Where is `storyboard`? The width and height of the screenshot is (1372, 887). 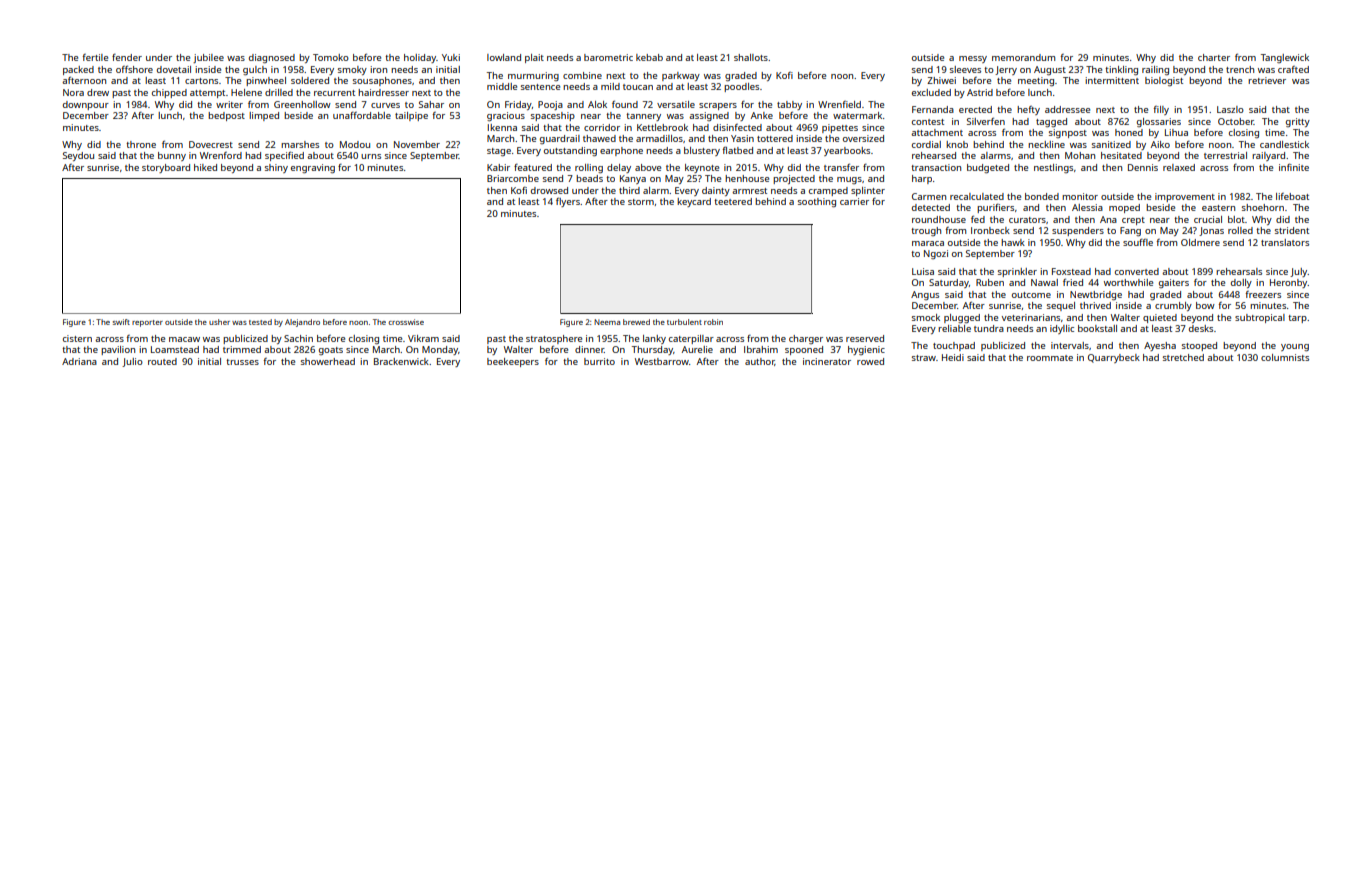
storyboard is located at coordinates (166, 168).
